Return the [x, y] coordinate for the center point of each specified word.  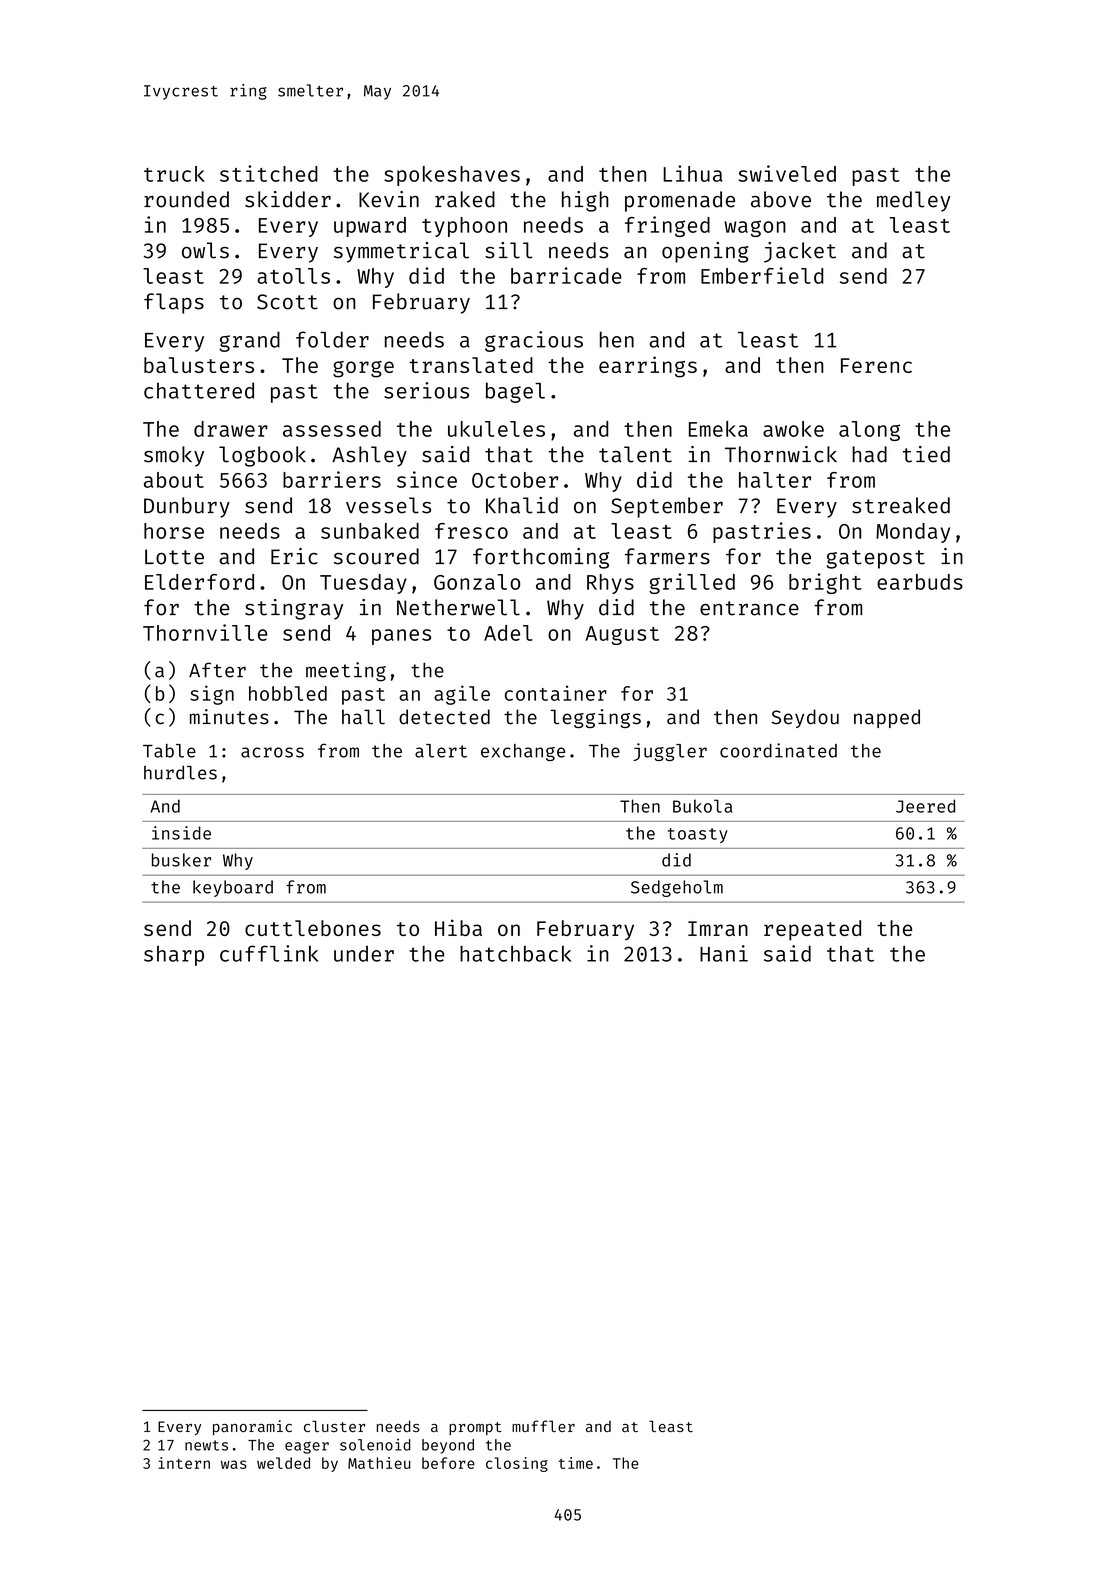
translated [471, 365]
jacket [800, 252]
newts [206, 1445]
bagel [515, 392]
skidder [288, 199]
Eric [294, 556]
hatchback [515, 953]
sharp [174, 956]
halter [775, 480]
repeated [812, 930]
